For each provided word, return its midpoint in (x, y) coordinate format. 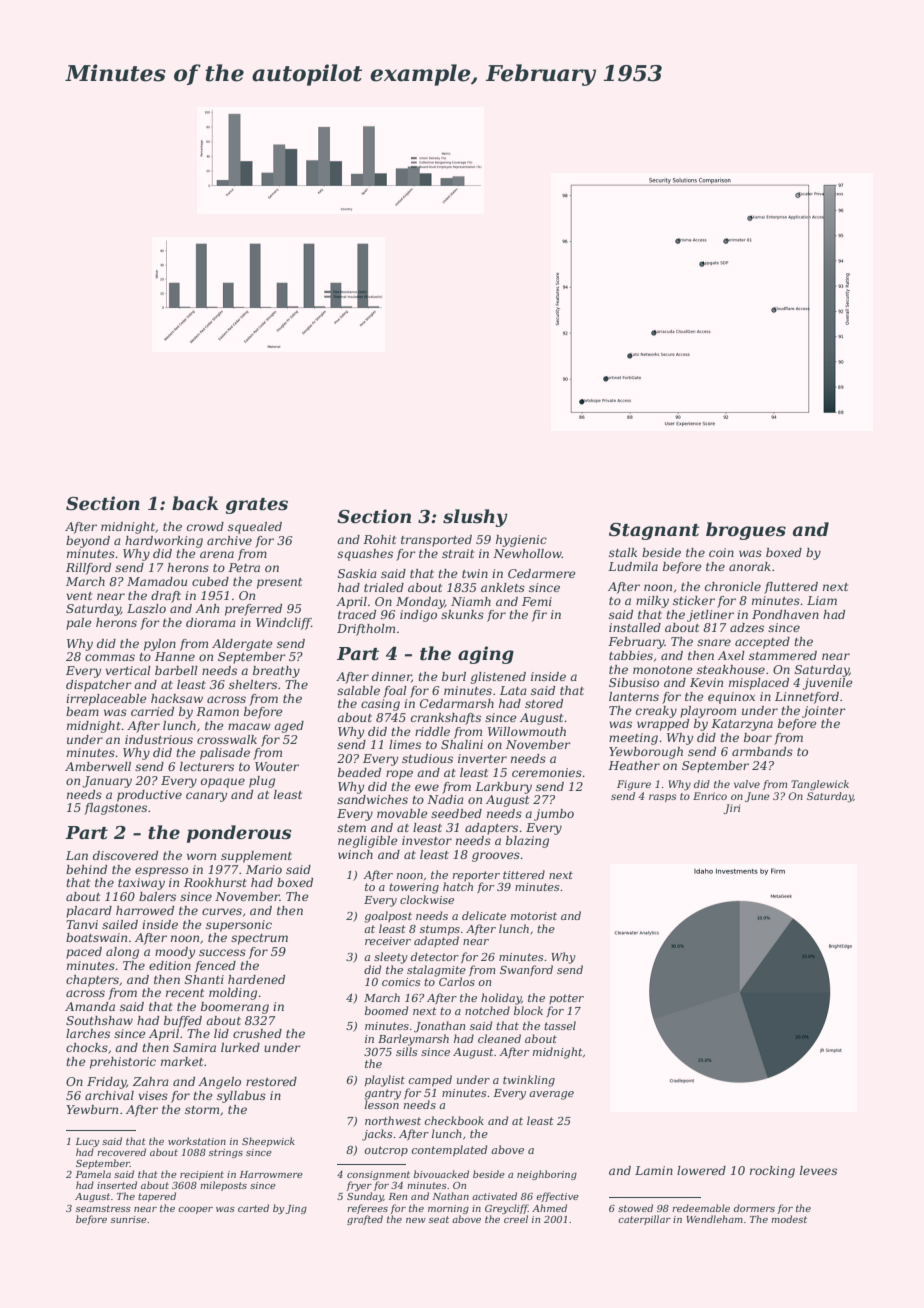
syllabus (241, 1097)
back (195, 503)
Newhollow (527, 553)
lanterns (634, 696)
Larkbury (503, 788)
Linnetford (807, 698)
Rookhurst (215, 882)
